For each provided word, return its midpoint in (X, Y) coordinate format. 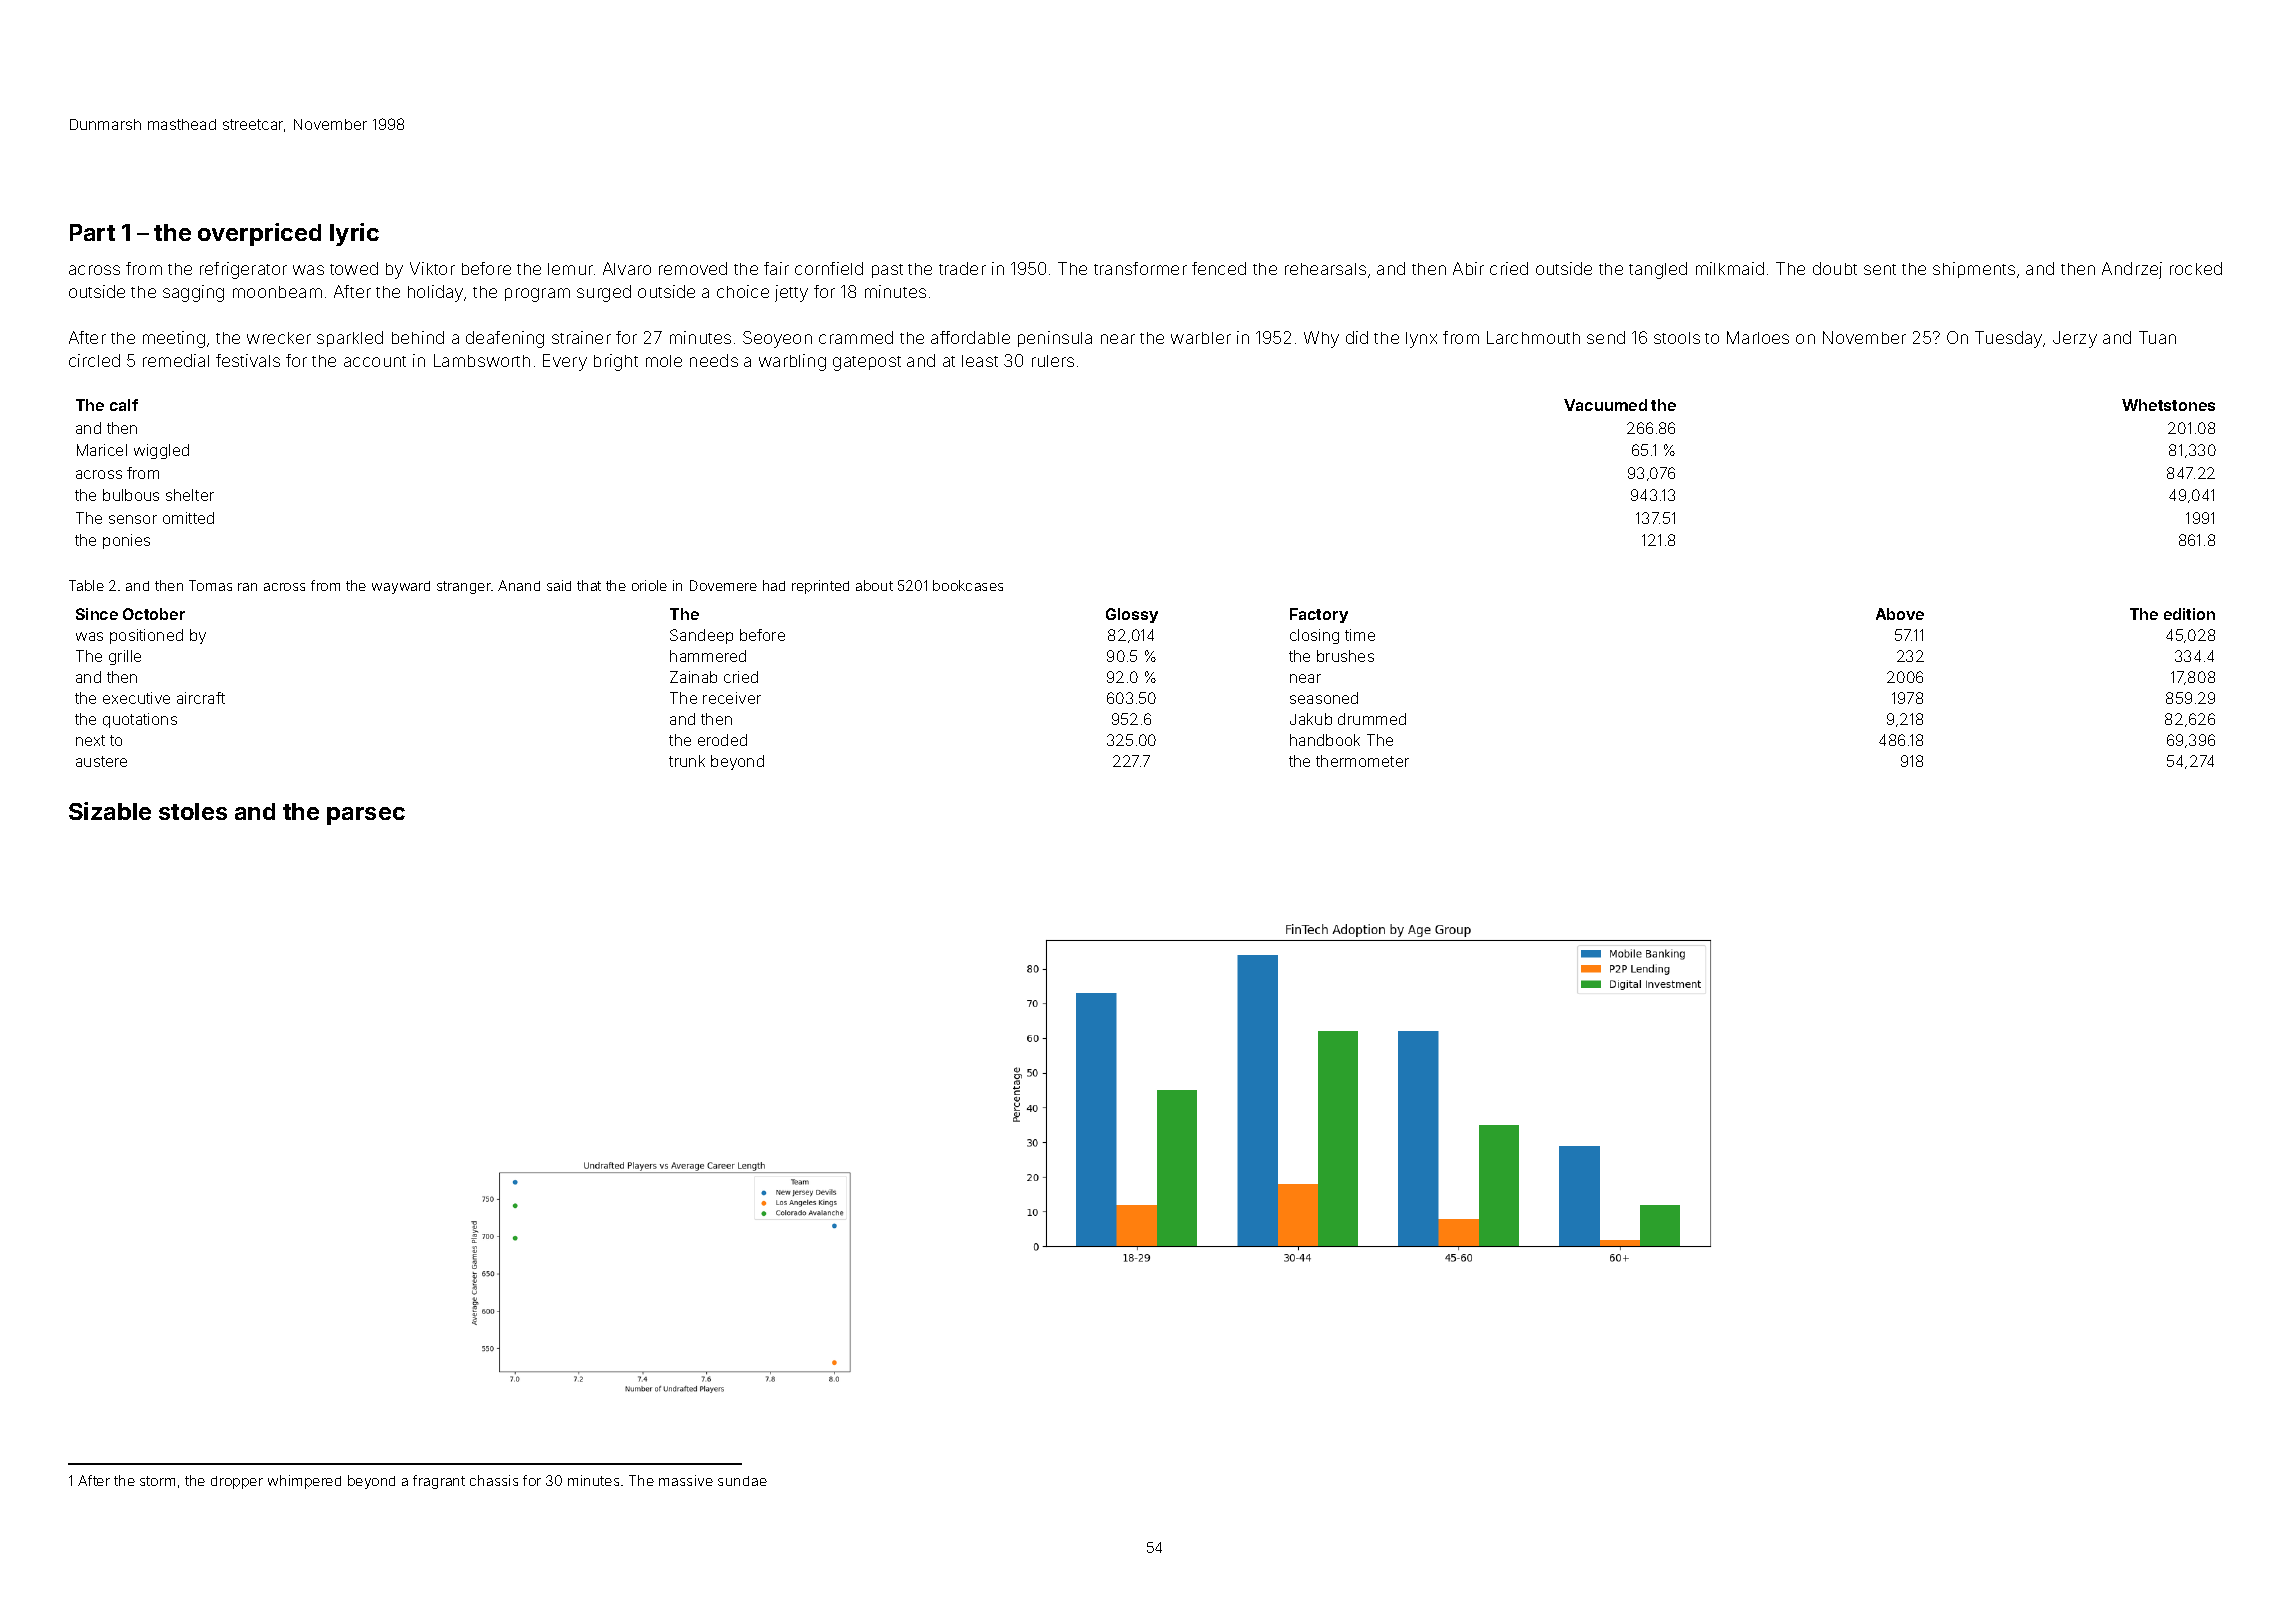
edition (2189, 614)
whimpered (304, 1482)
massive (686, 1480)
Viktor (432, 268)
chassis (494, 1480)
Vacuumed (1605, 405)
